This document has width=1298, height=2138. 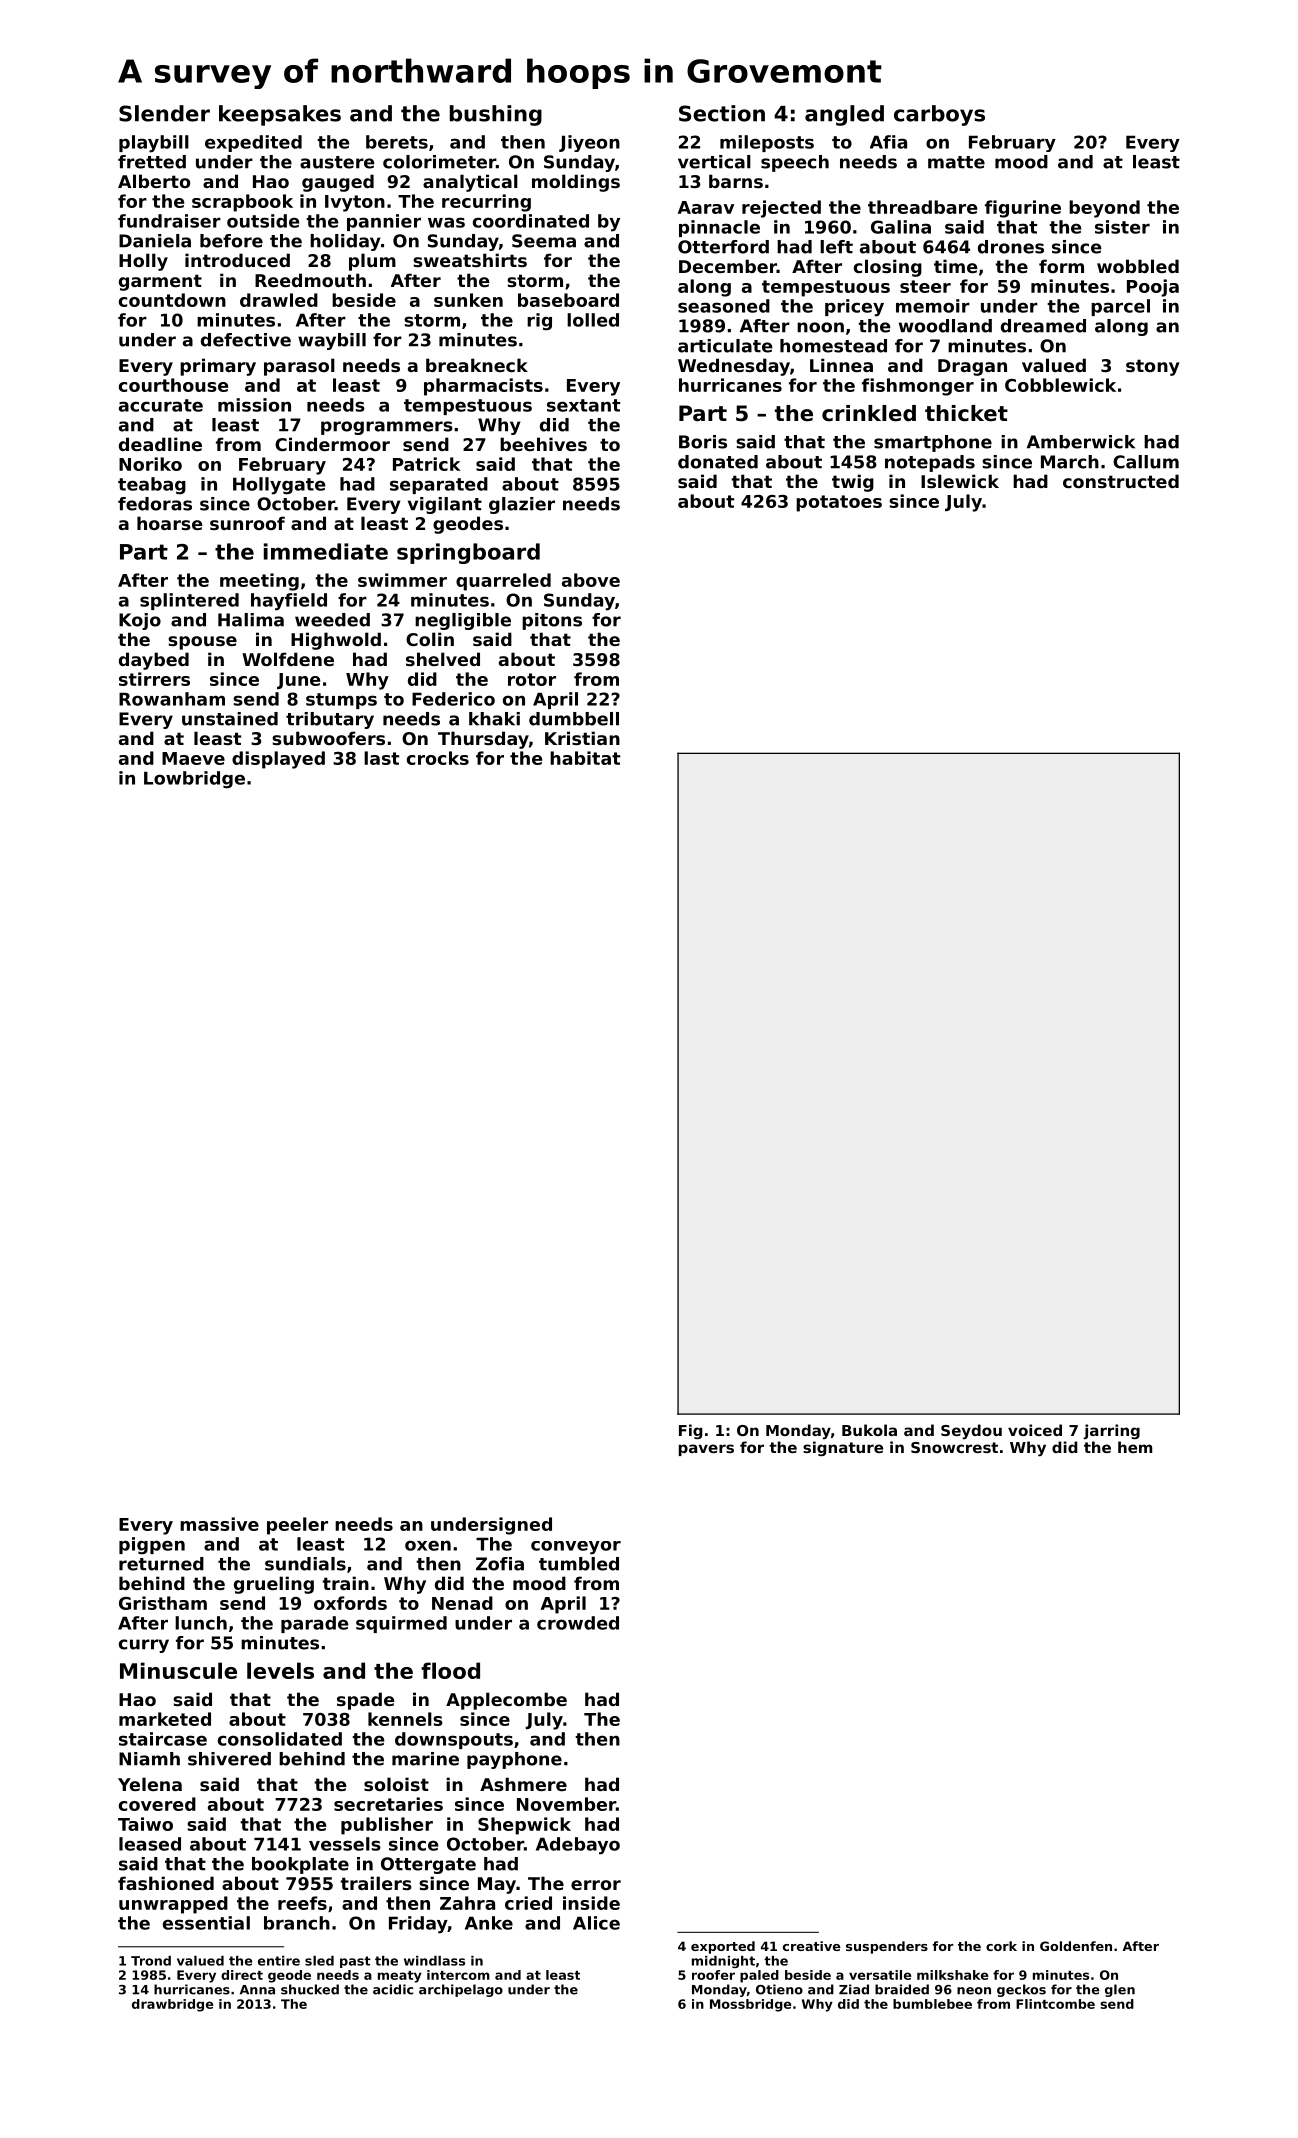 What do you see at coordinates (152, 1546) in the document?
I see `pigpen` at bounding box center [152, 1546].
